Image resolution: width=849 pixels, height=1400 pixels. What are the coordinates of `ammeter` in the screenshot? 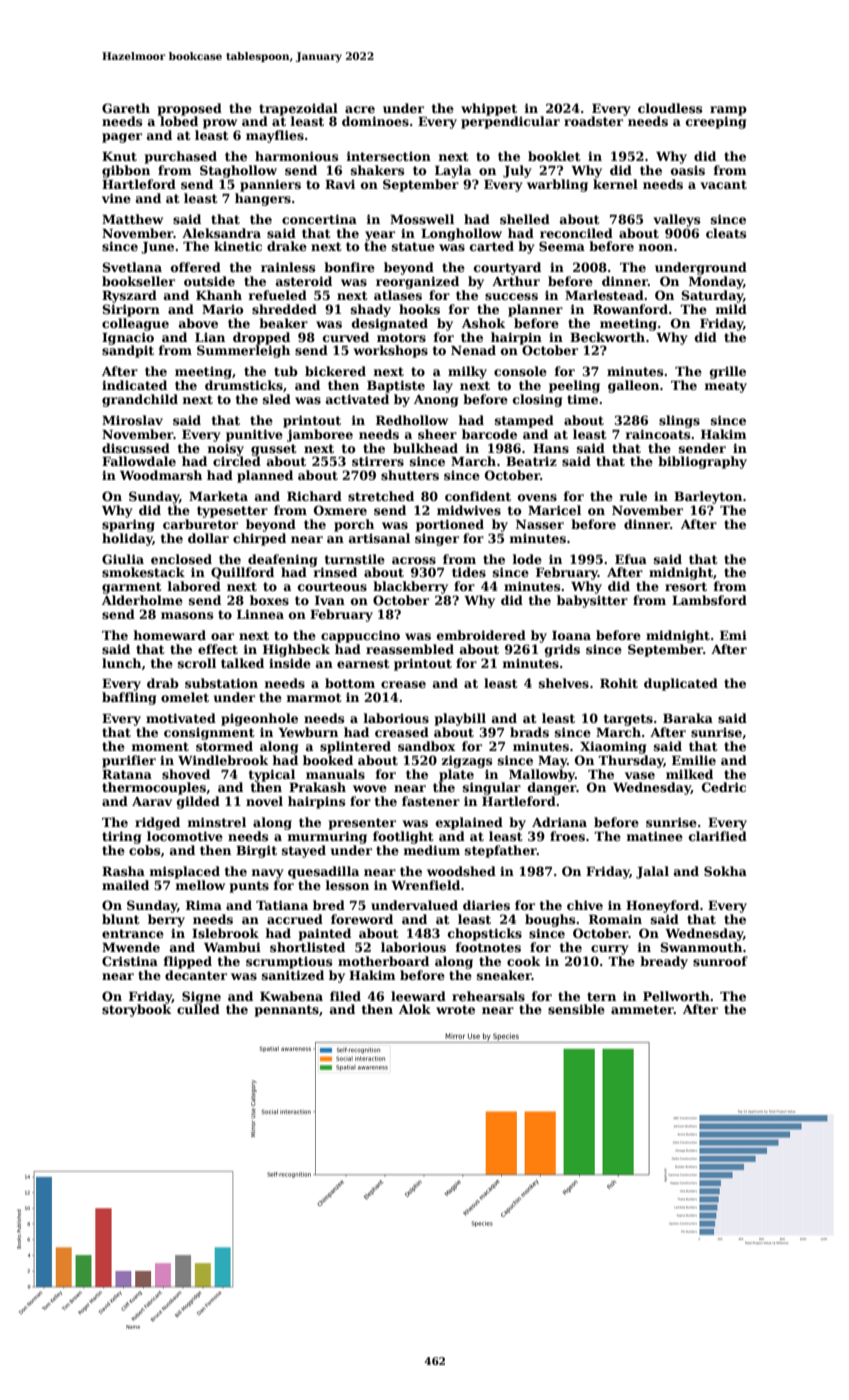 It's located at (642, 1009).
